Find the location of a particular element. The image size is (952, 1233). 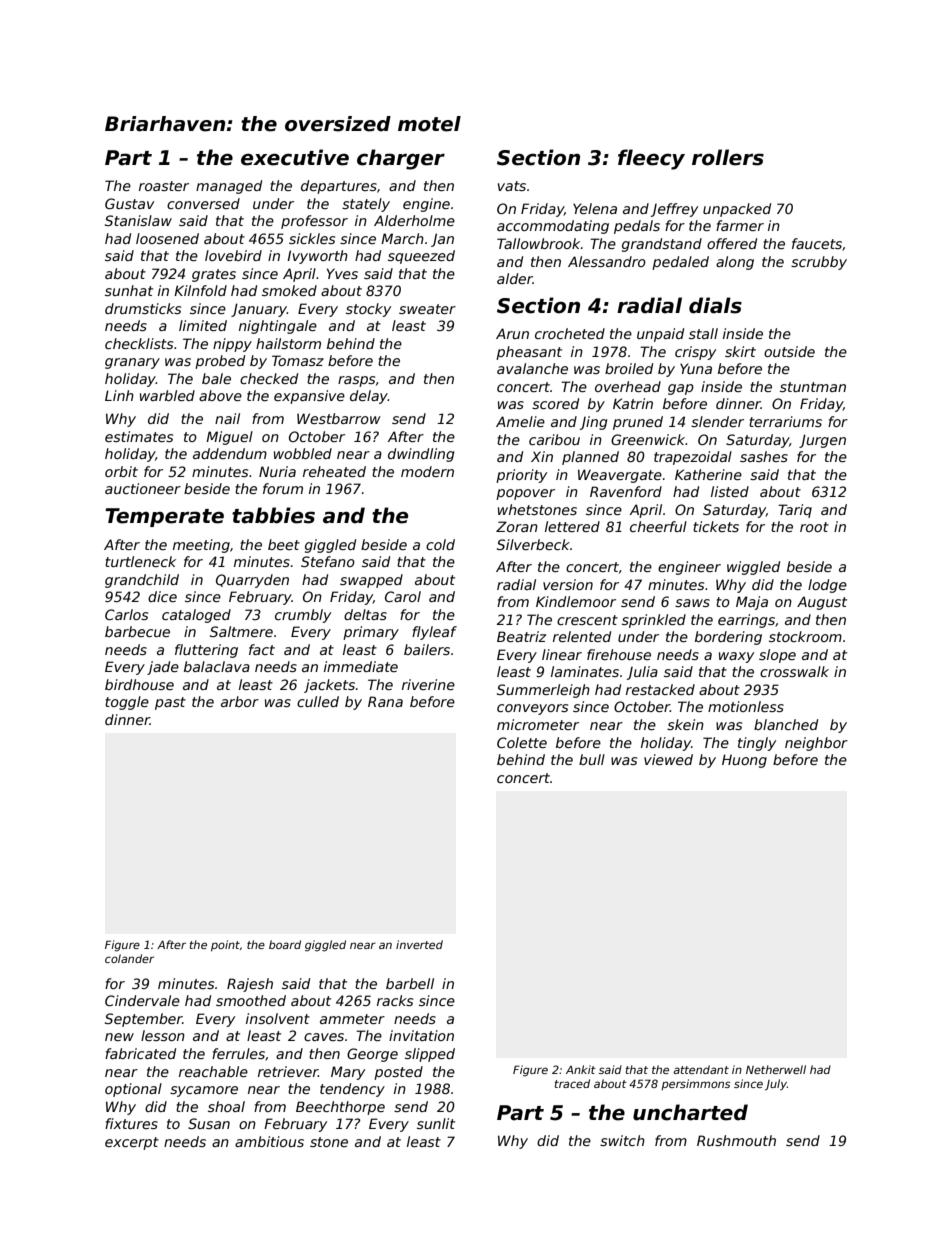

roaster is located at coordinates (164, 186).
